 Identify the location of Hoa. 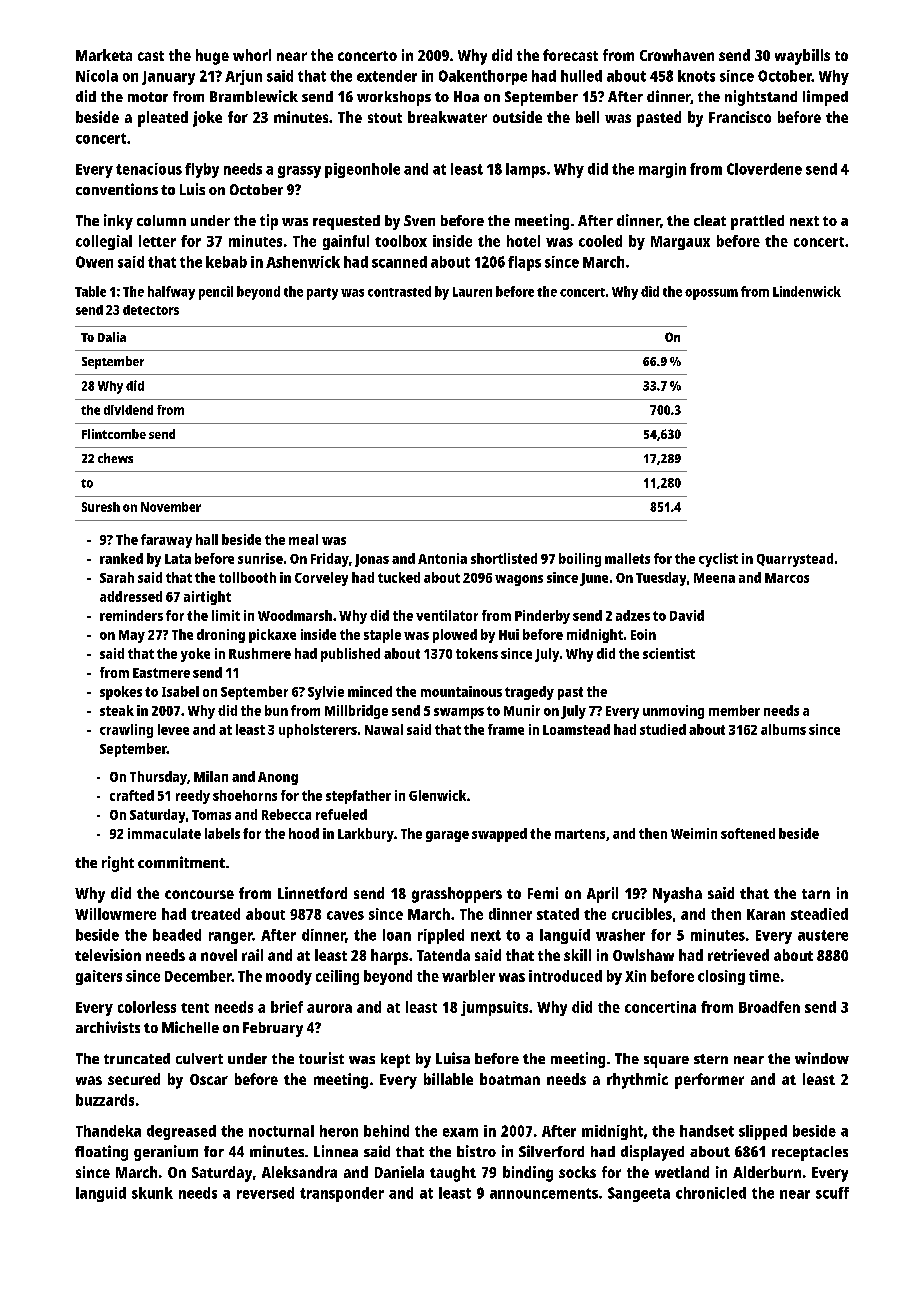
(466, 96).
